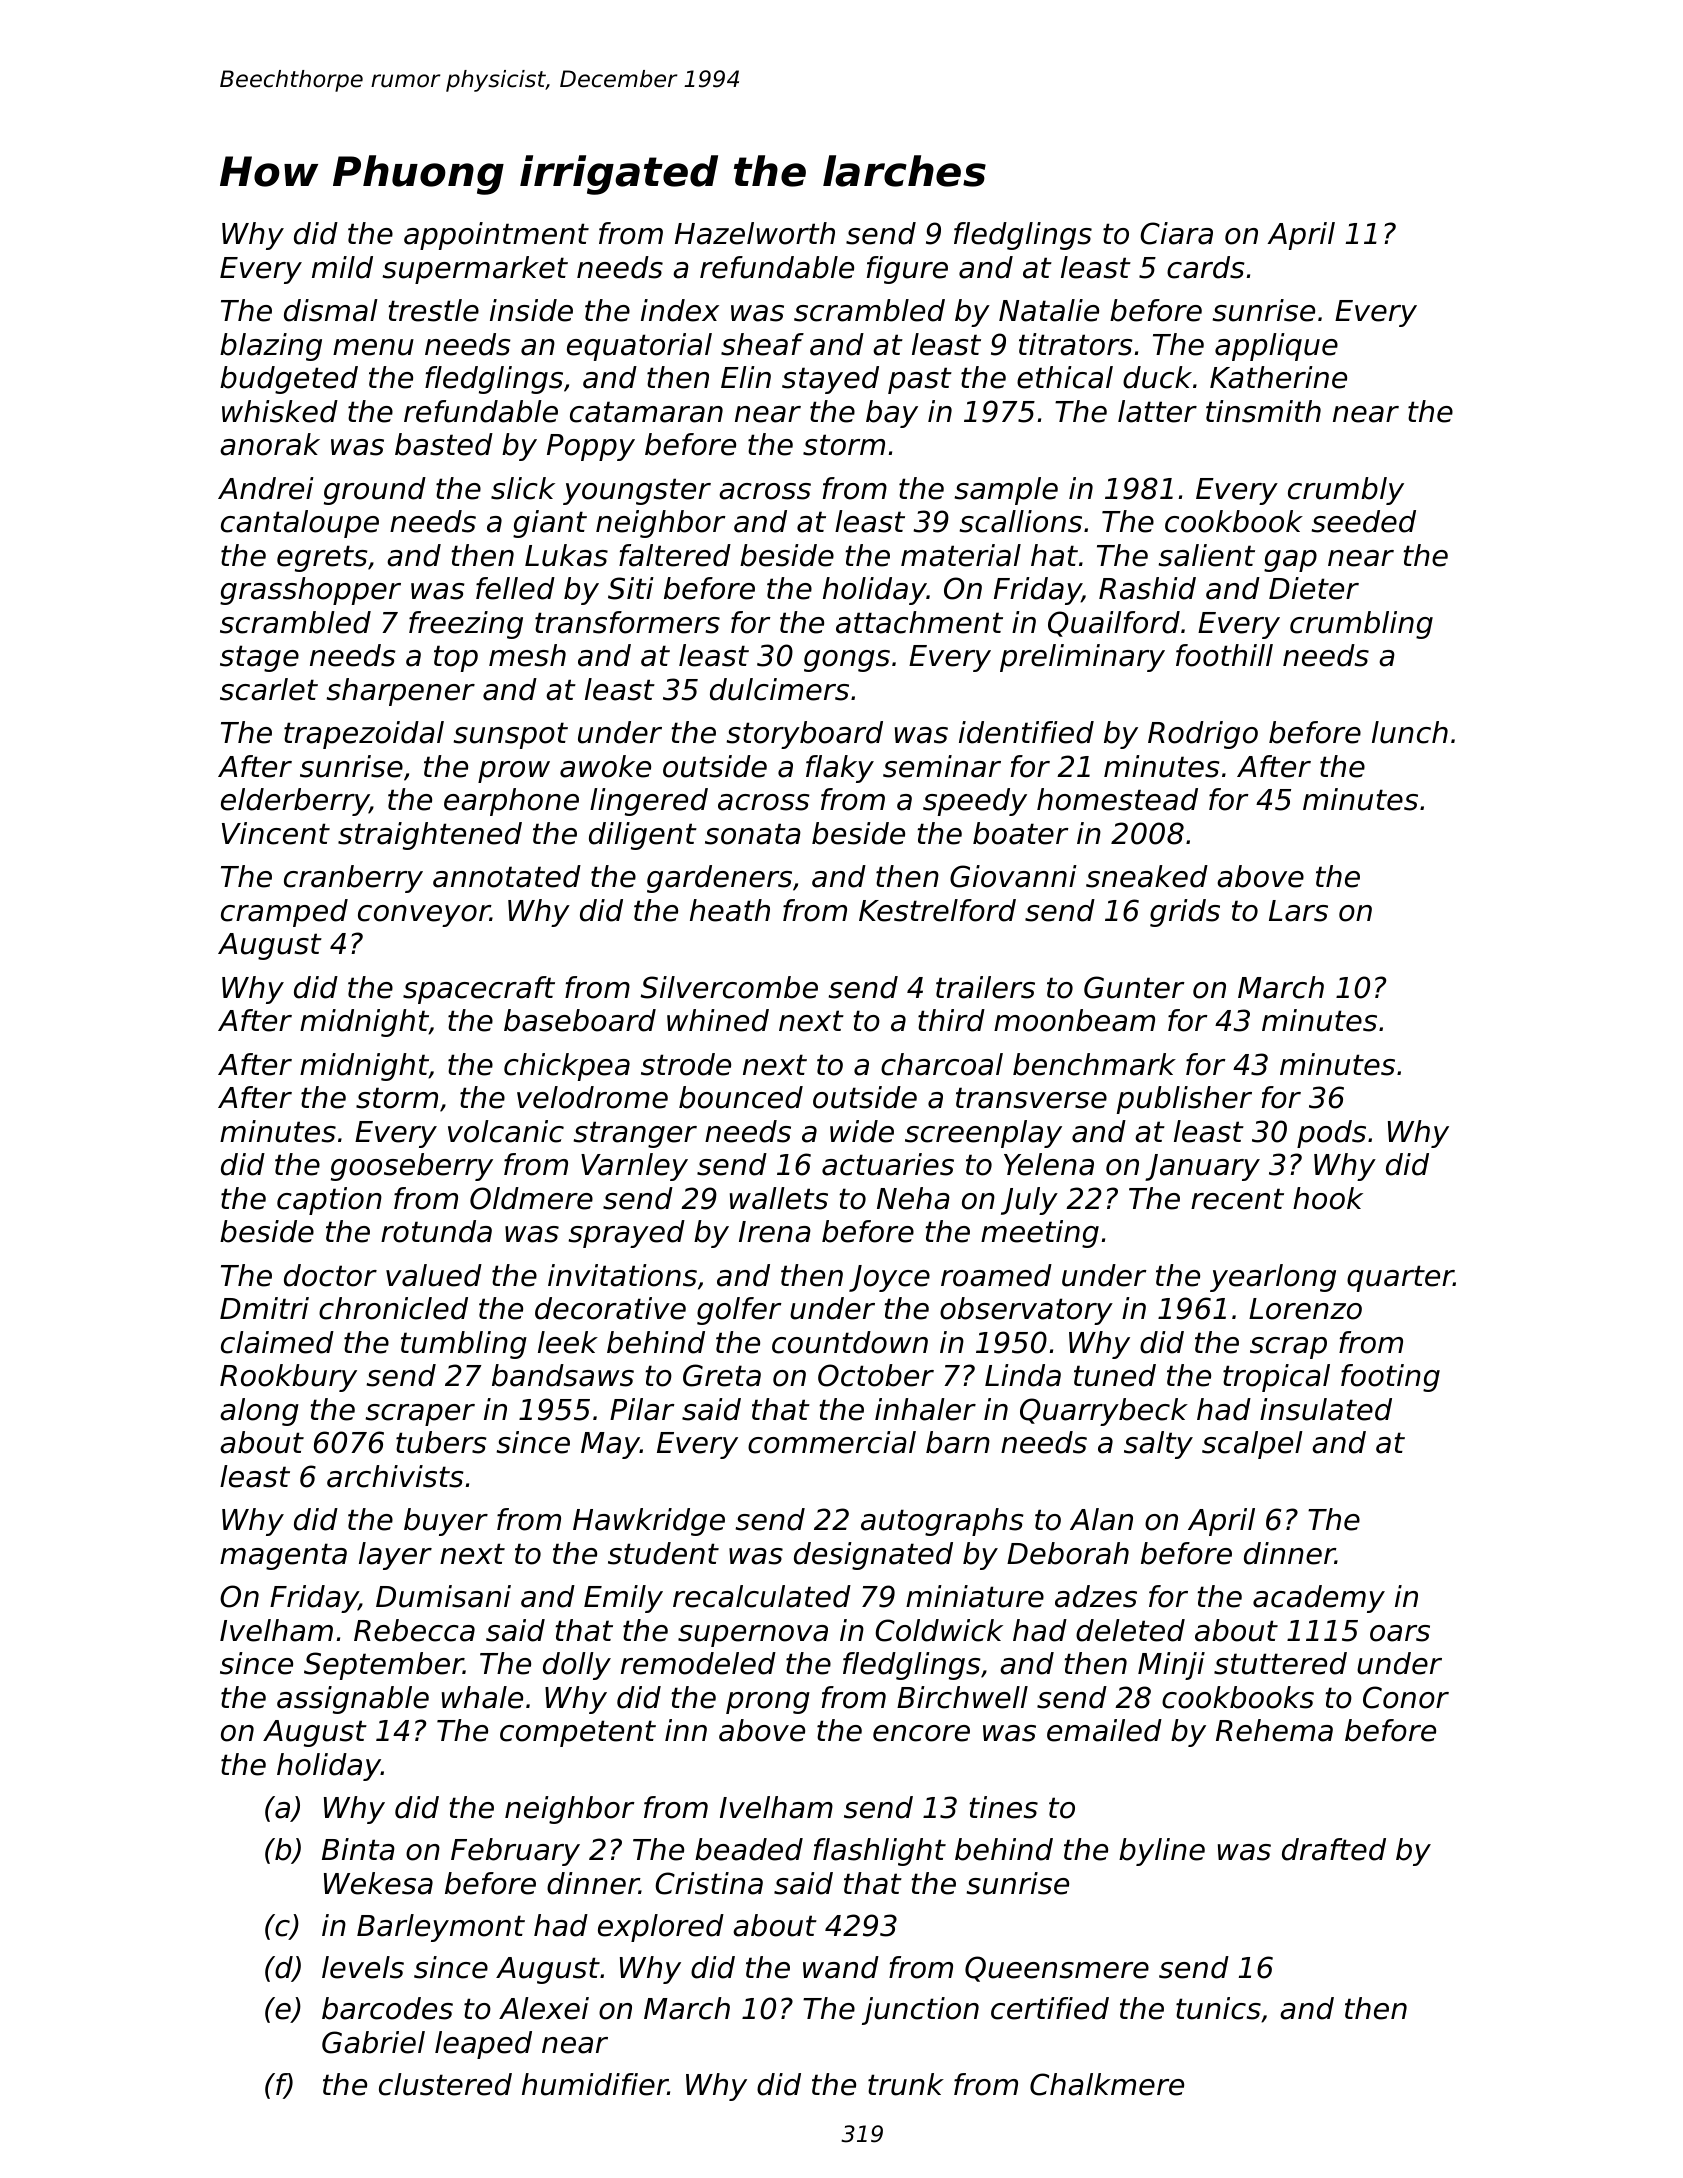 Image resolution: width=1683 pixels, height=2178 pixels. I want to click on encore, so click(921, 1733).
